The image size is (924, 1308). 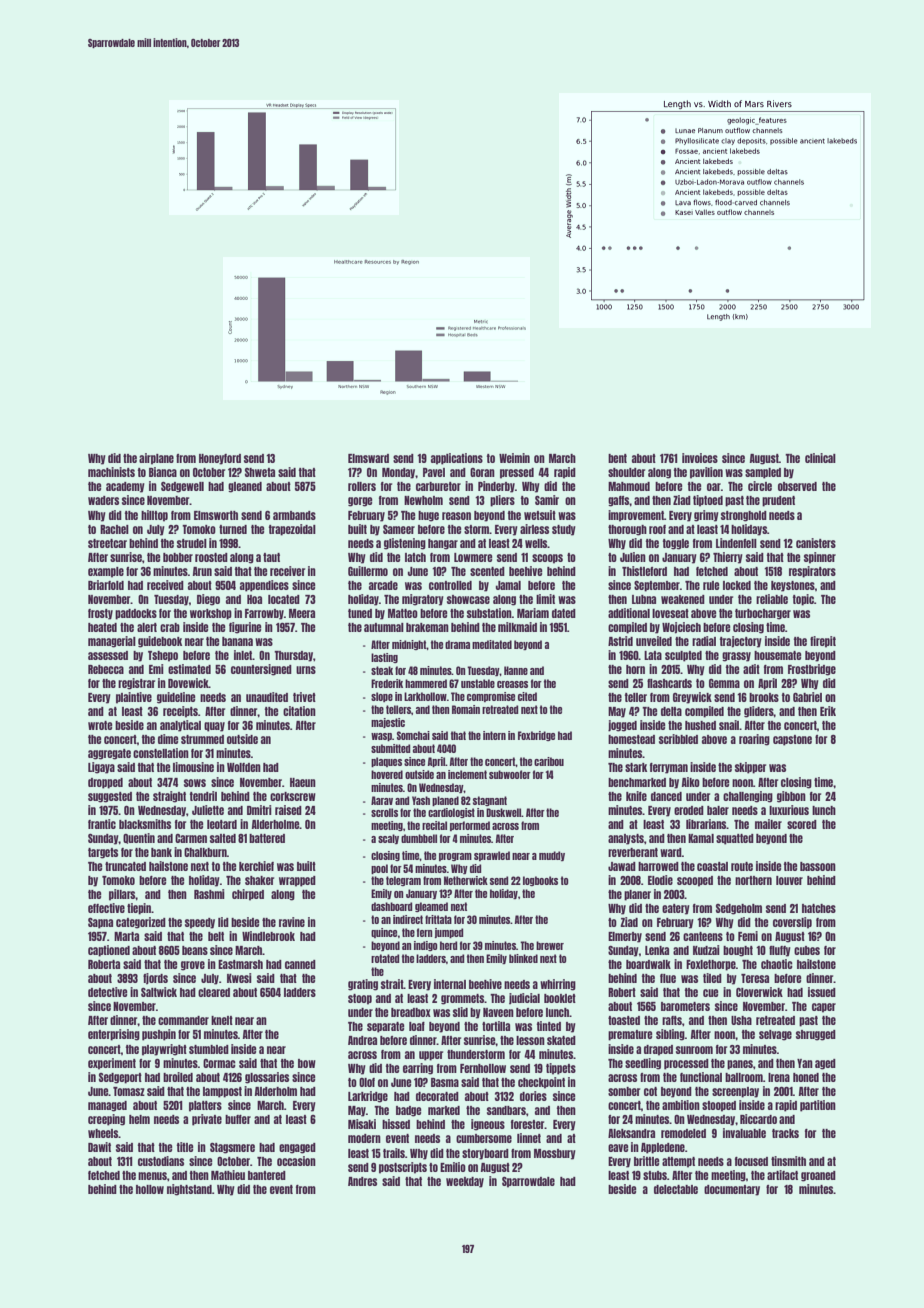 I want to click on lamppost, so click(x=222, y=1092).
